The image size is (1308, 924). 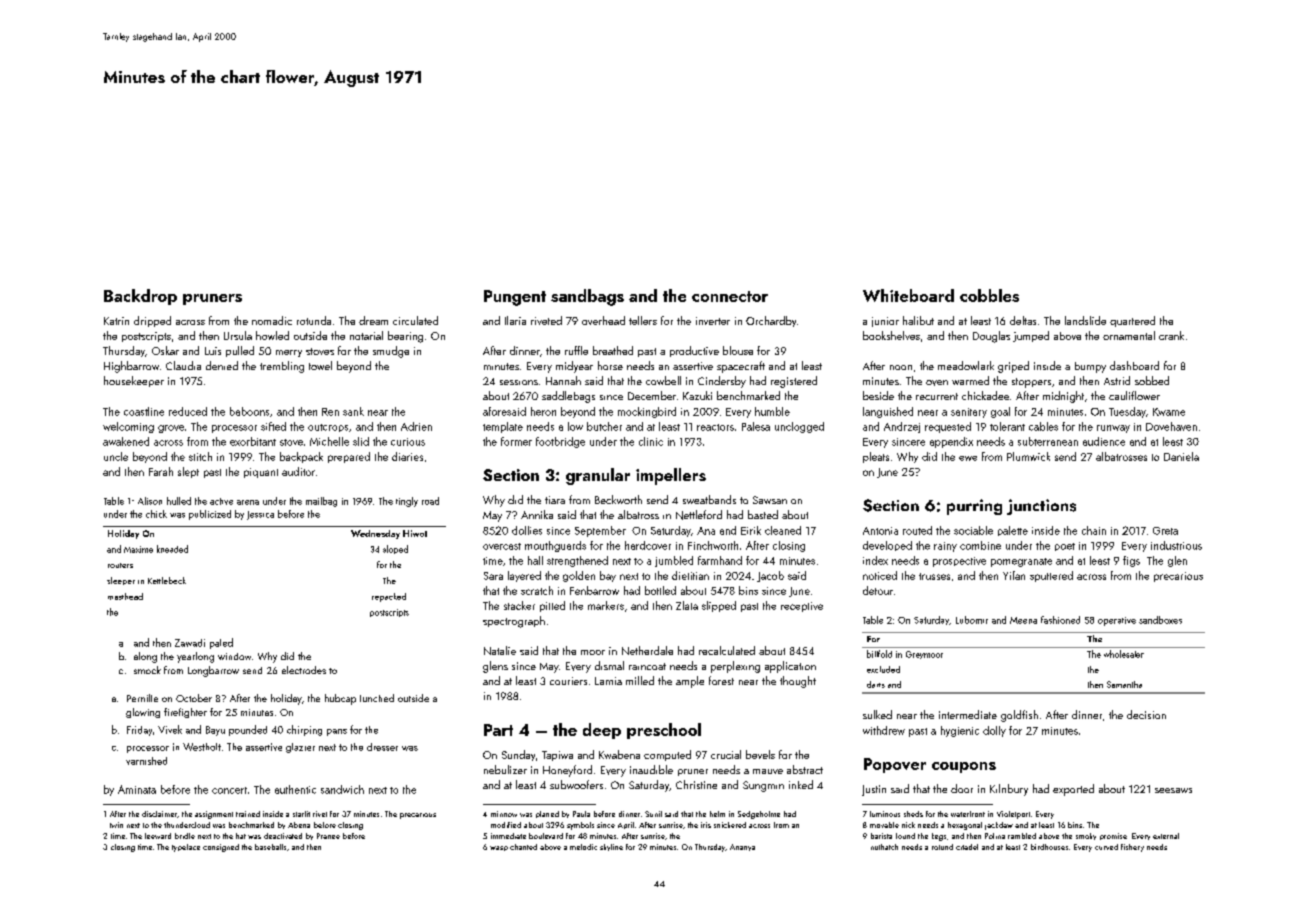 I want to click on midyear, so click(x=574, y=367).
